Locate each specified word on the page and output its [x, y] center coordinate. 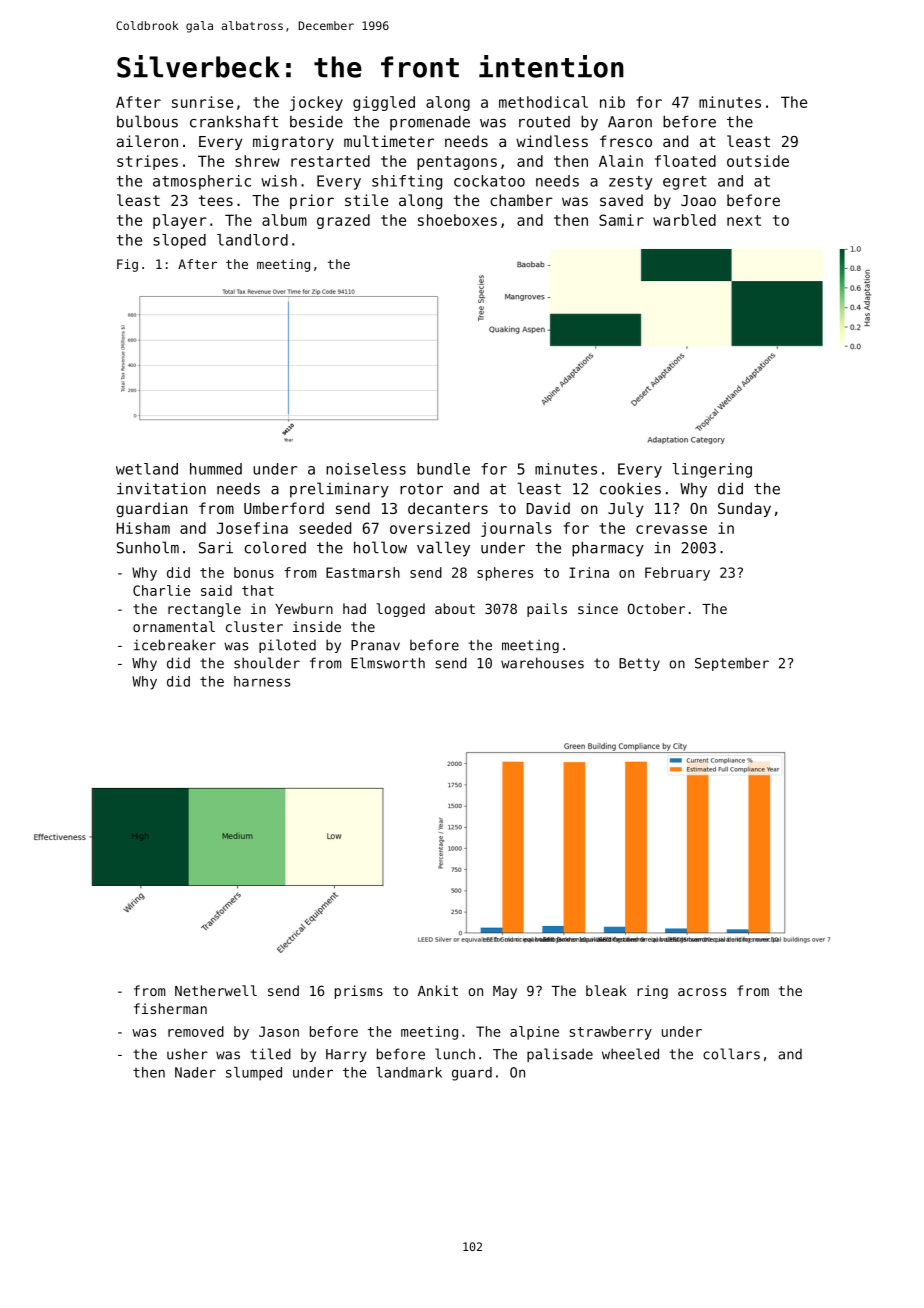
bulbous [147, 121]
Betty [639, 664]
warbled [684, 220]
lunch [455, 1054]
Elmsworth [388, 663]
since [598, 608]
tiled [271, 1054]
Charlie [162, 590]
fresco [626, 141]
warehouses [542, 663]
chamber [521, 200]
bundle [443, 469]
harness [262, 681]
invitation [161, 488]
